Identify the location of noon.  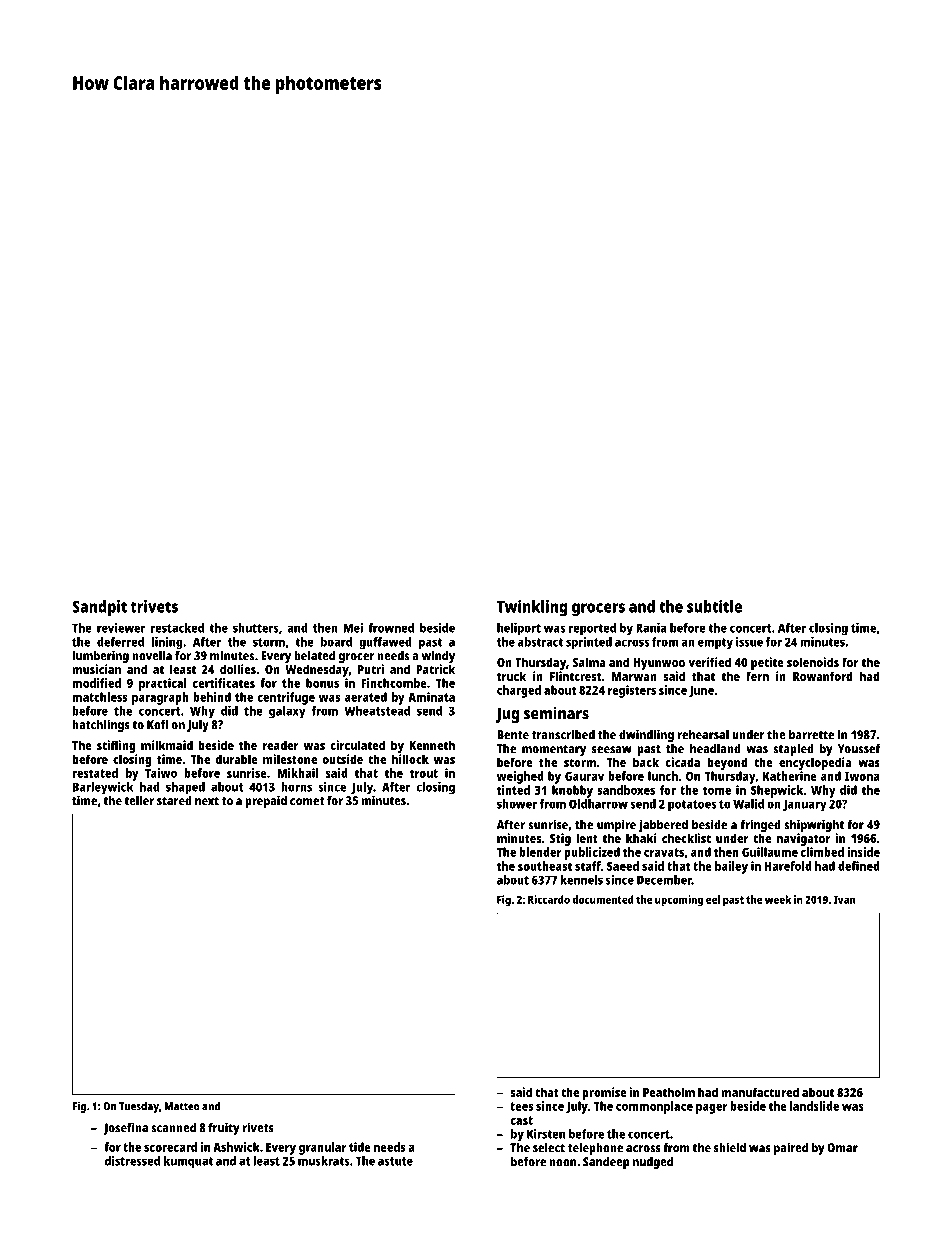
(562, 1163).
